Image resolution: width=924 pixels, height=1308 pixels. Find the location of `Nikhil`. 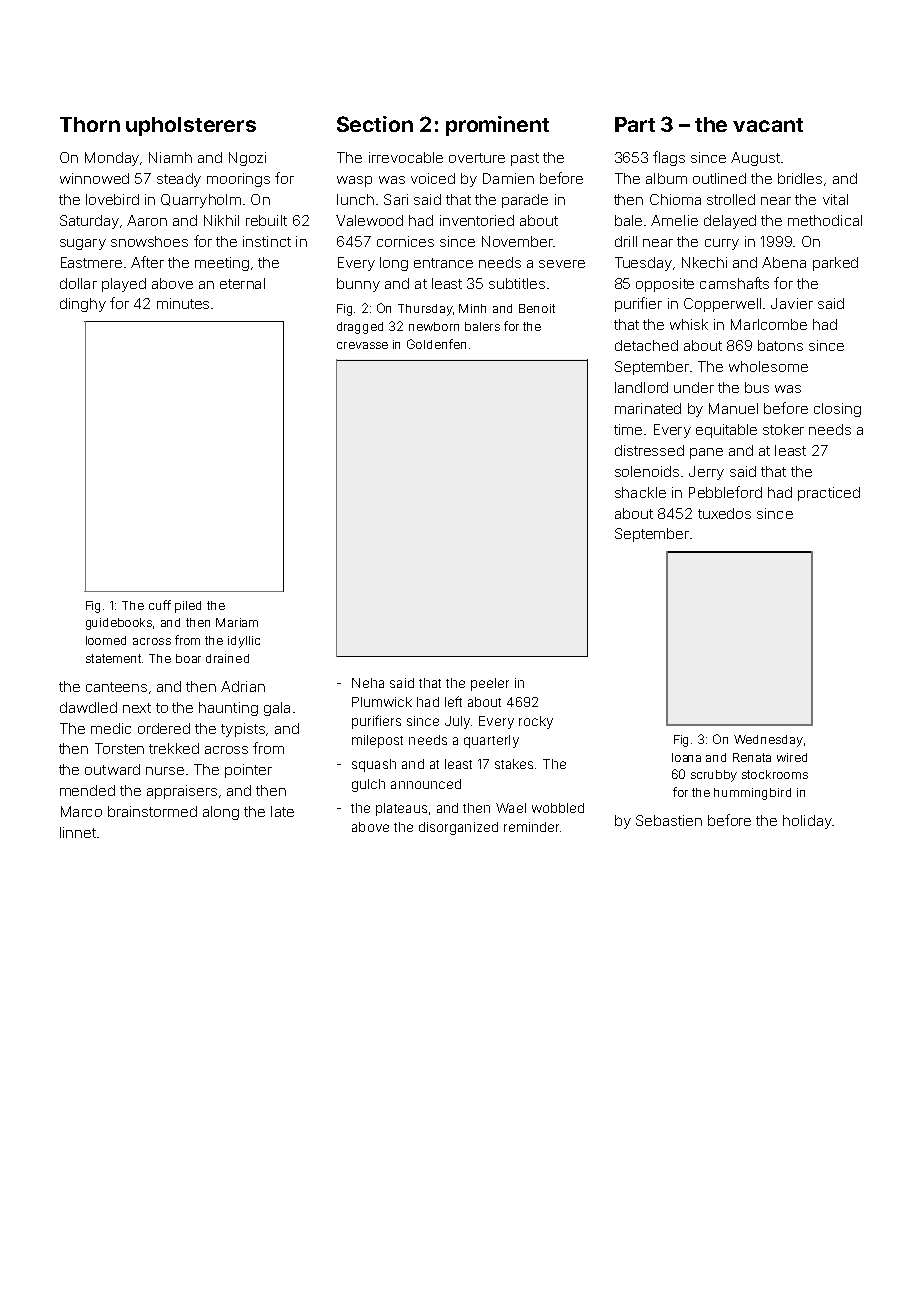

Nikhil is located at coordinates (221, 220).
